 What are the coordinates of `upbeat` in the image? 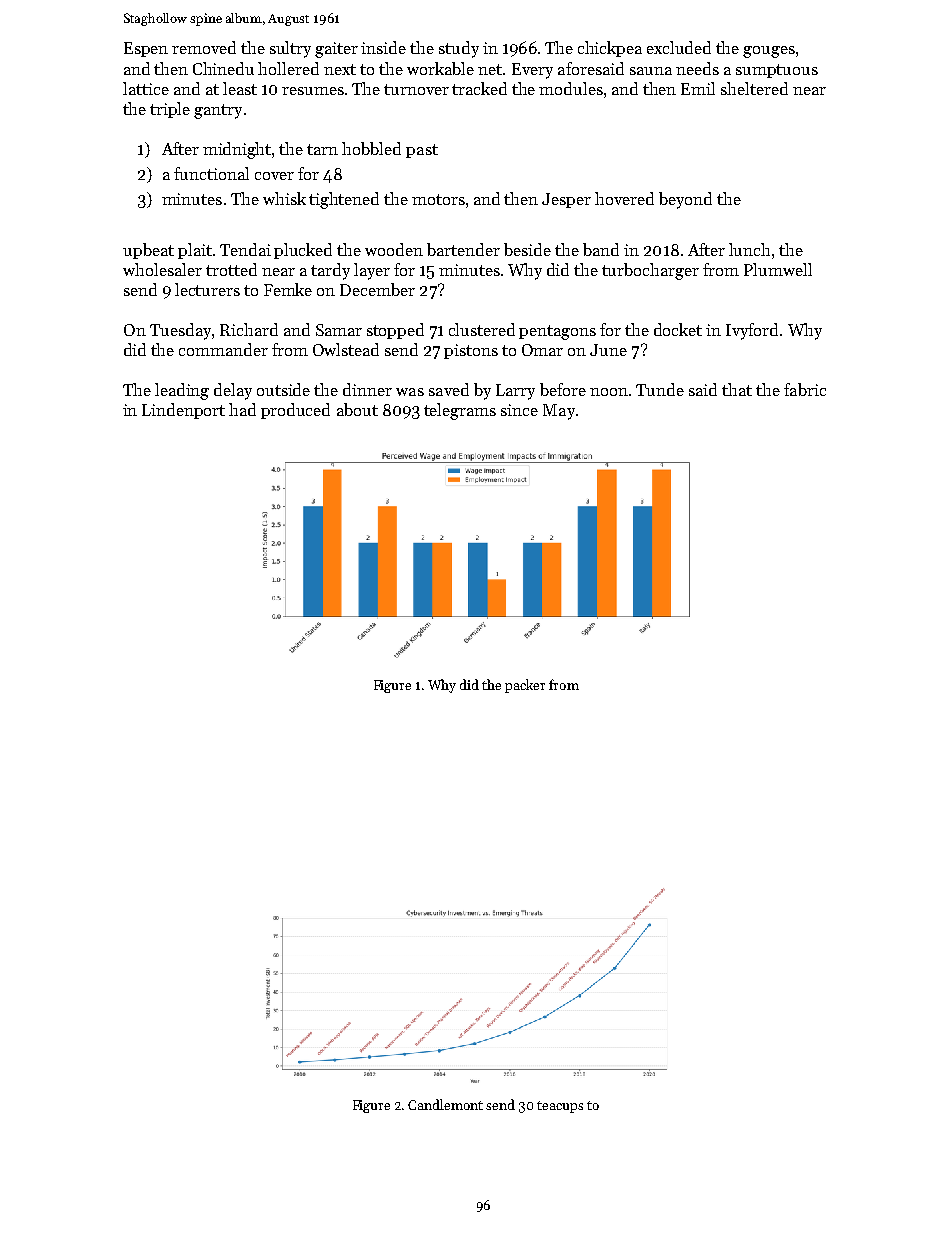 It's located at (148, 251).
